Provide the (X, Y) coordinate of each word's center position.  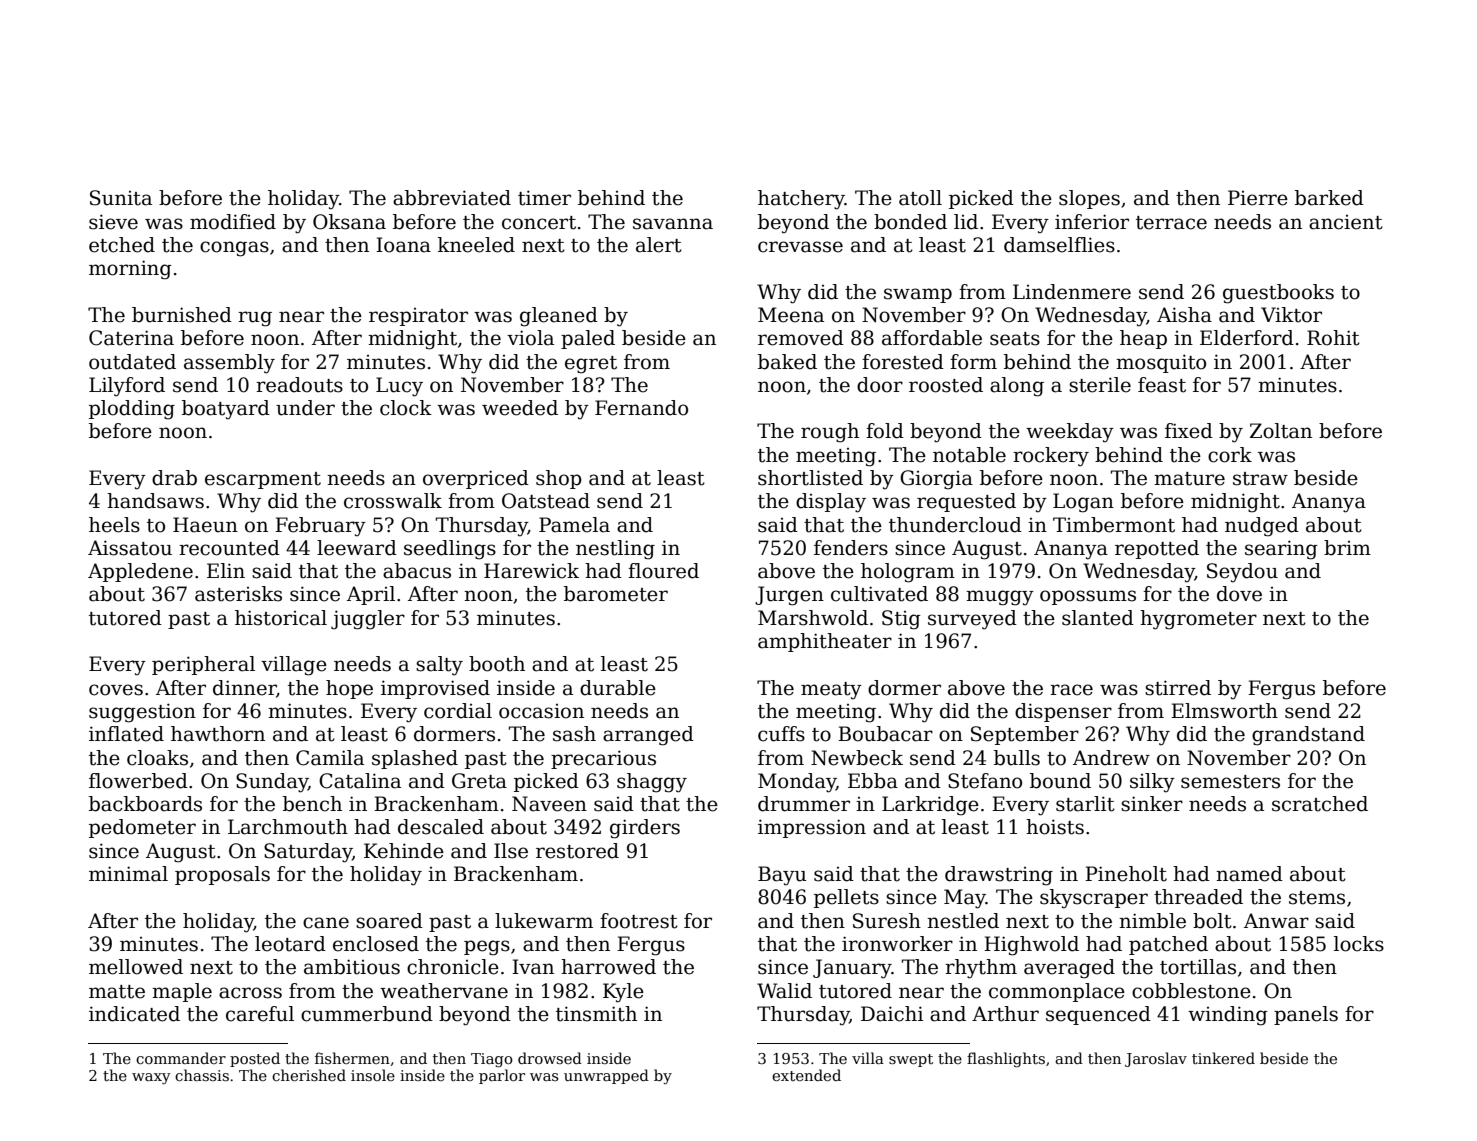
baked (787, 362)
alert (659, 245)
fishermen (352, 1058)
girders (645, 829)
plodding (132, 410)
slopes (1089, 199)
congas (234, 249)
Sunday (272, 783)
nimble (1152, 921)
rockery (1051, 457)
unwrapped (606, 1076)
